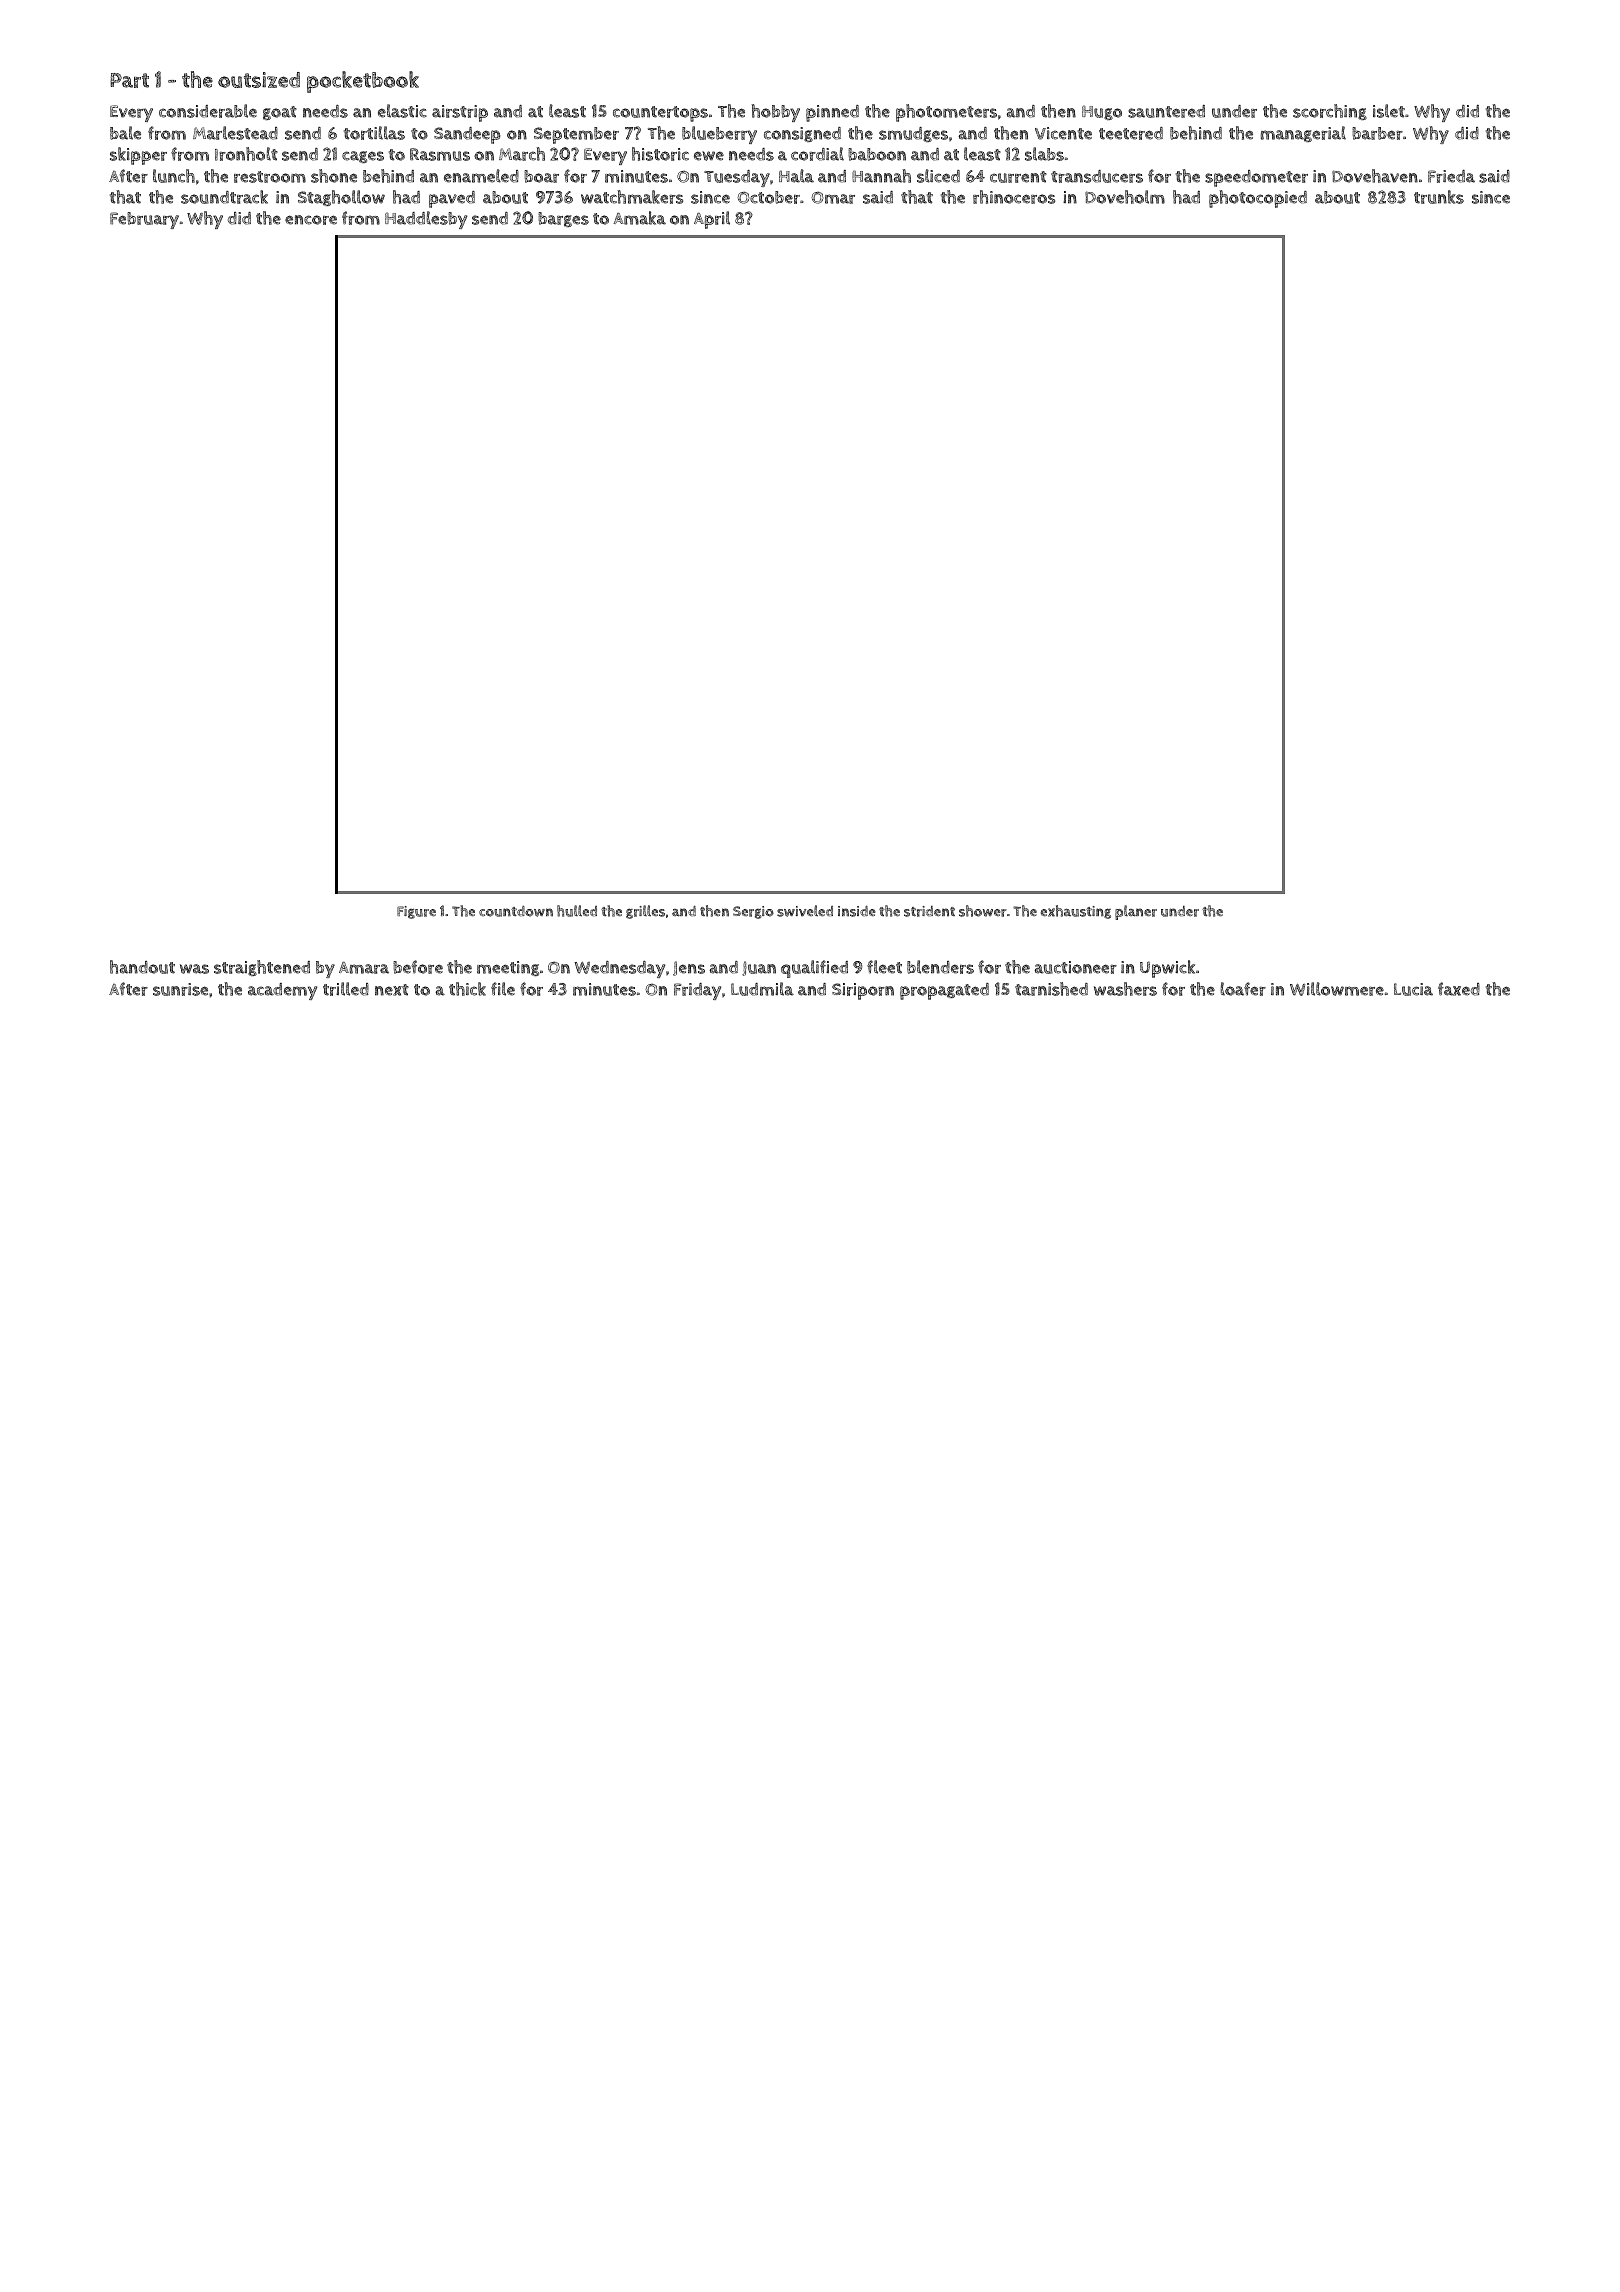 The height and width of the screenshot is (2292, 1620). Describe the element at coordinates (144, 220) in the screenshot. I see `February` at that location.
